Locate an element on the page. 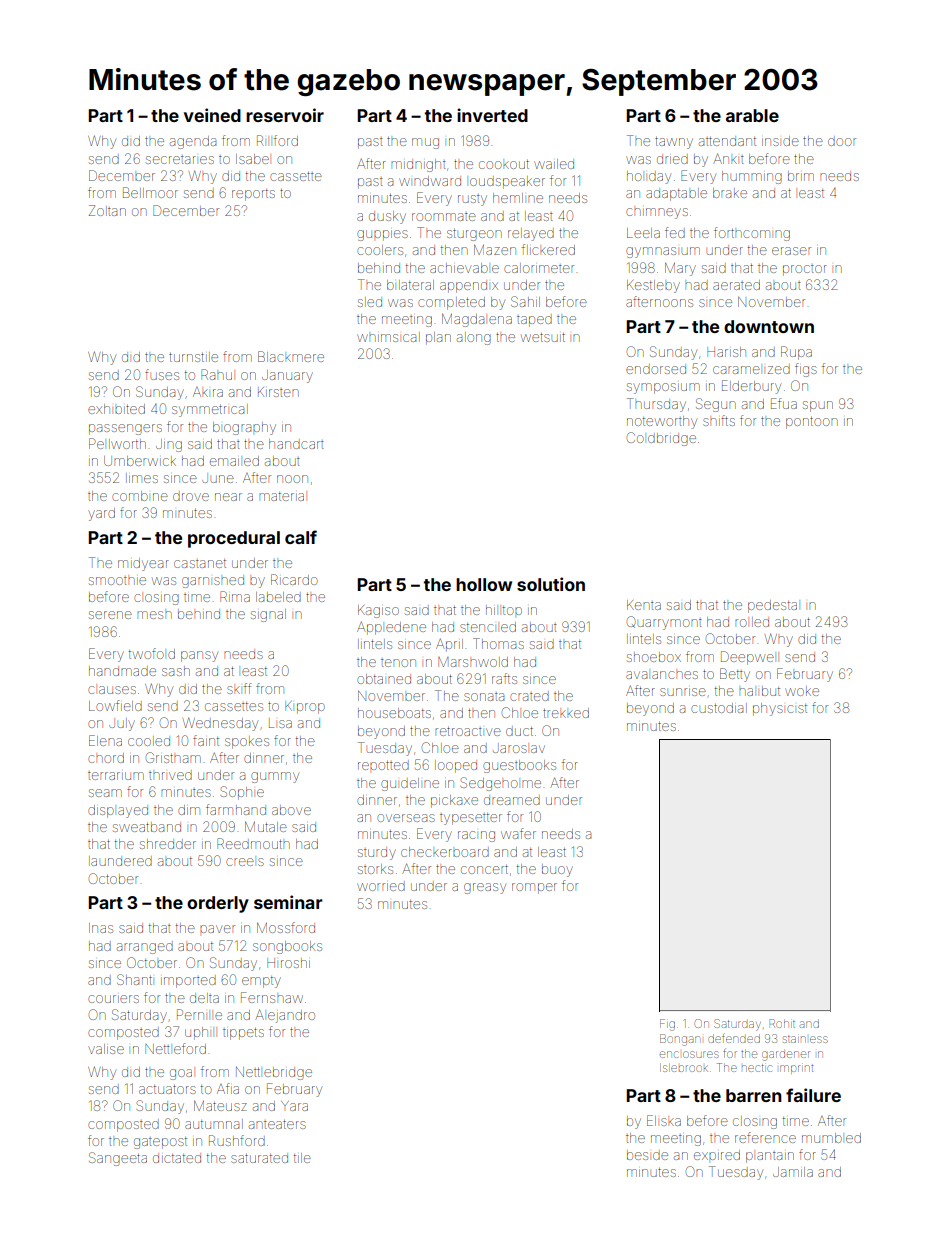  imported is located at coordinates (188, 982).
